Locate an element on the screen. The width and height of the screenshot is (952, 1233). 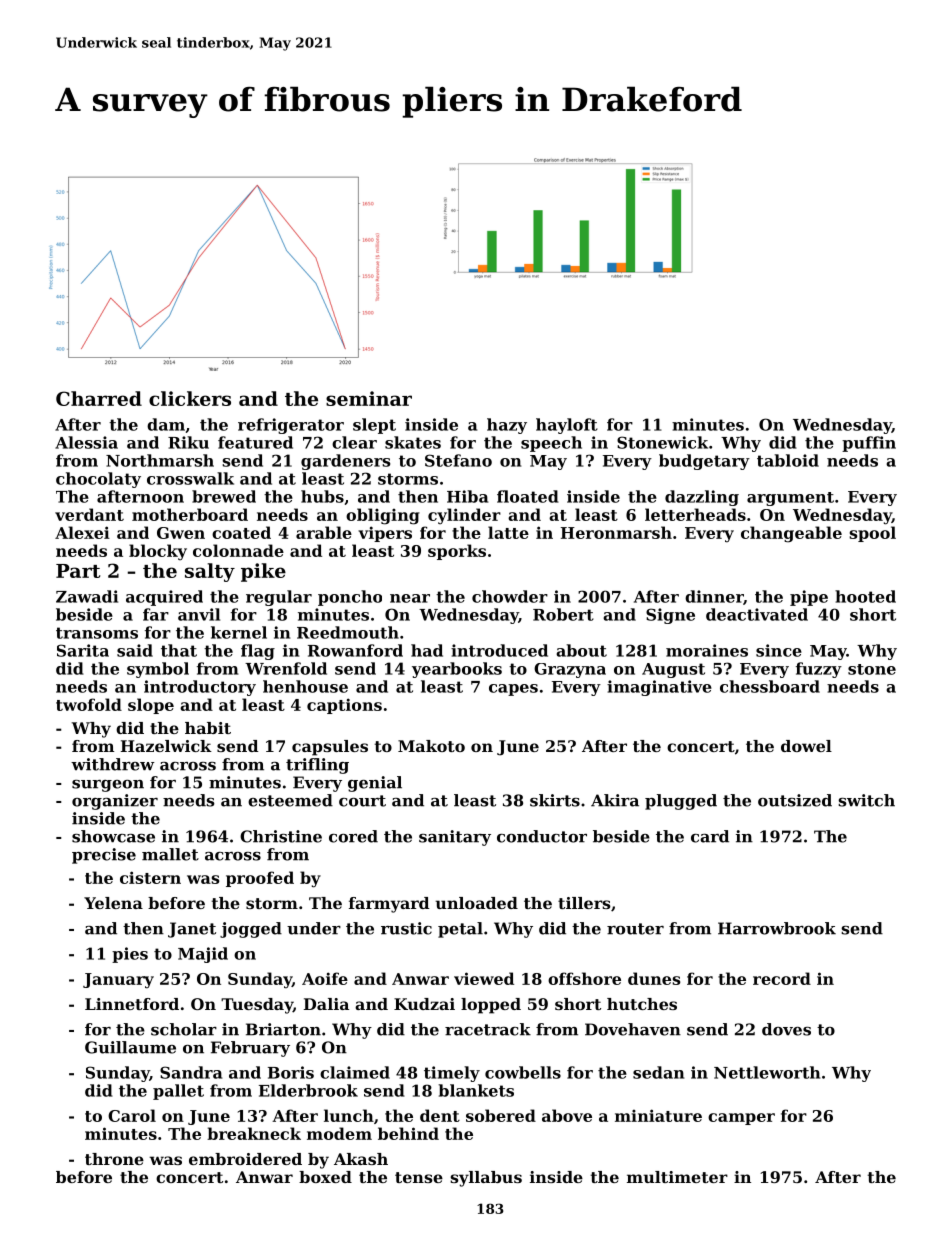
Charred is located at coordinates (99, 398).
